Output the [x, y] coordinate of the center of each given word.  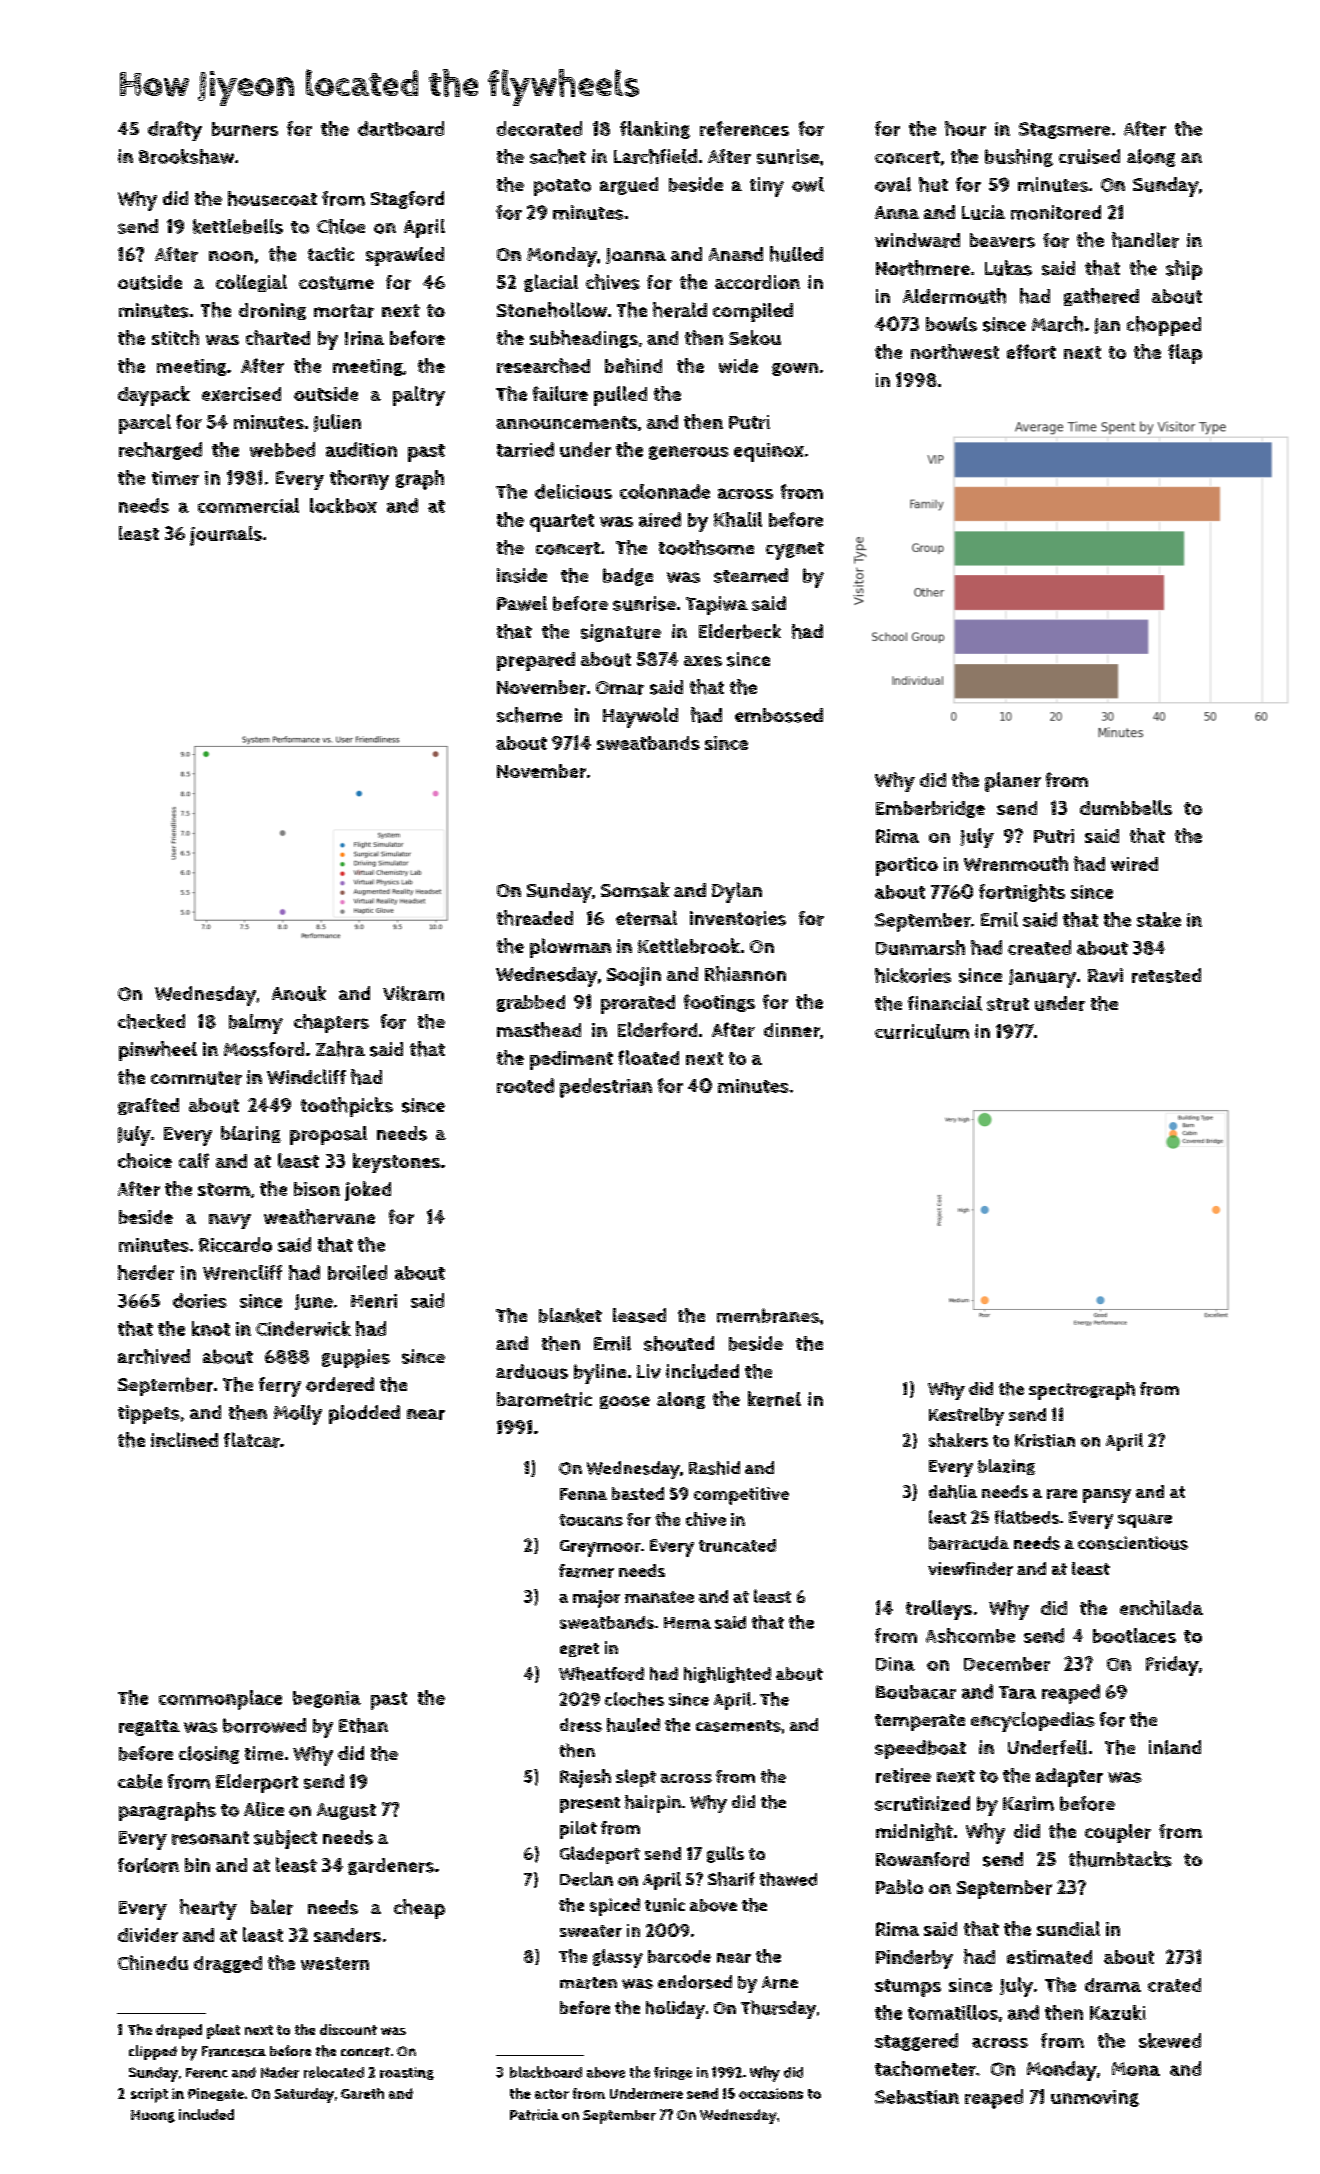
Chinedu [153, 1962]
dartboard [401, 128]
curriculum [922, 1031]
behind [633, 365]
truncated [737, 1545]
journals [226, 536]
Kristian [1045, 1440]
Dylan [737, 892]
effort [1031, 351]
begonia [327, 1699]
